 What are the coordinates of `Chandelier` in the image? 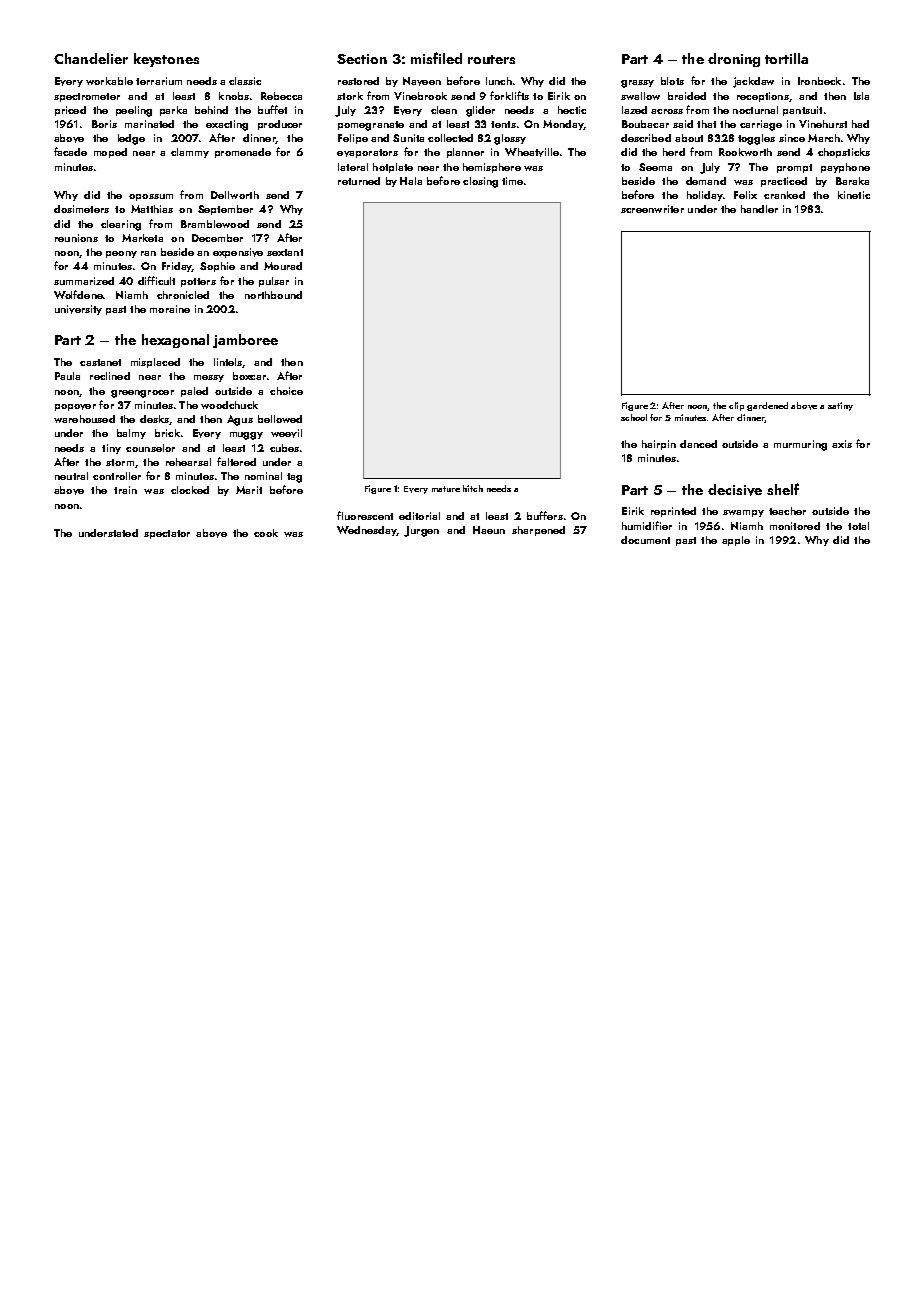 It's located at (91, 58).
